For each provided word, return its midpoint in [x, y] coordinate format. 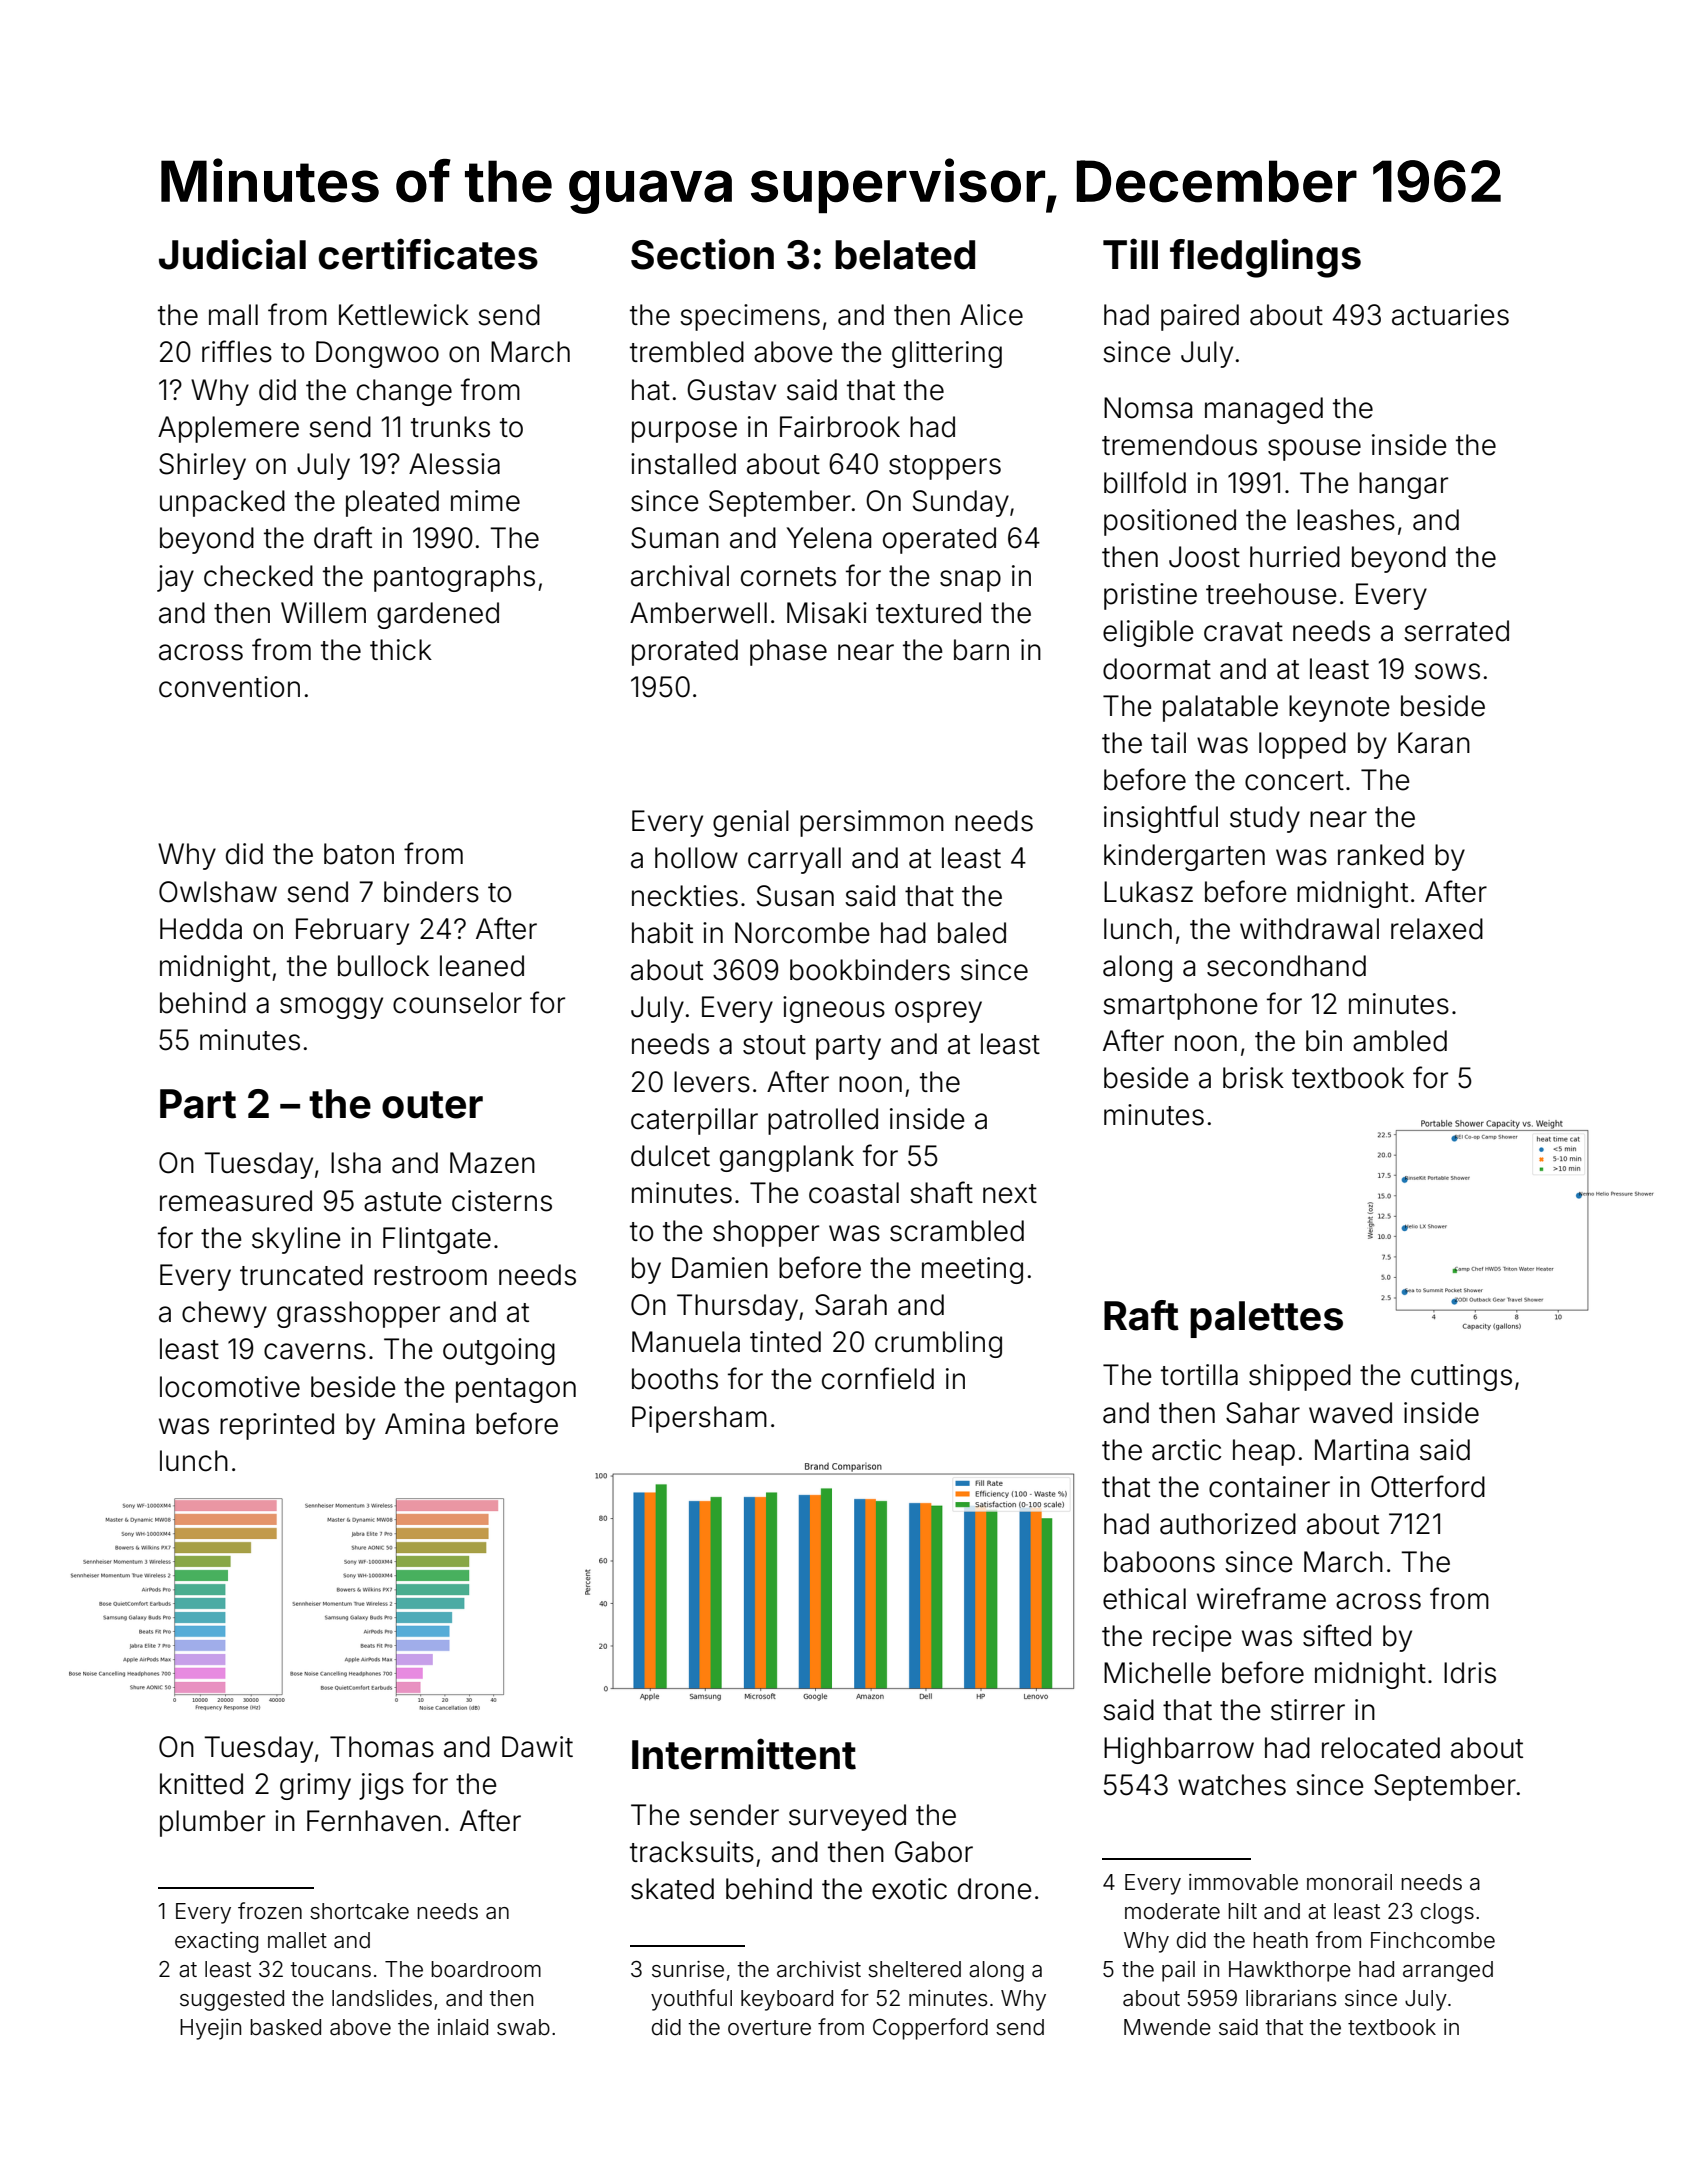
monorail [1349, 1882]
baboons [1159, 1562]
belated [905, 255]
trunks [450, 427]
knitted [201, 1784]
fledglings [1265, 258]
